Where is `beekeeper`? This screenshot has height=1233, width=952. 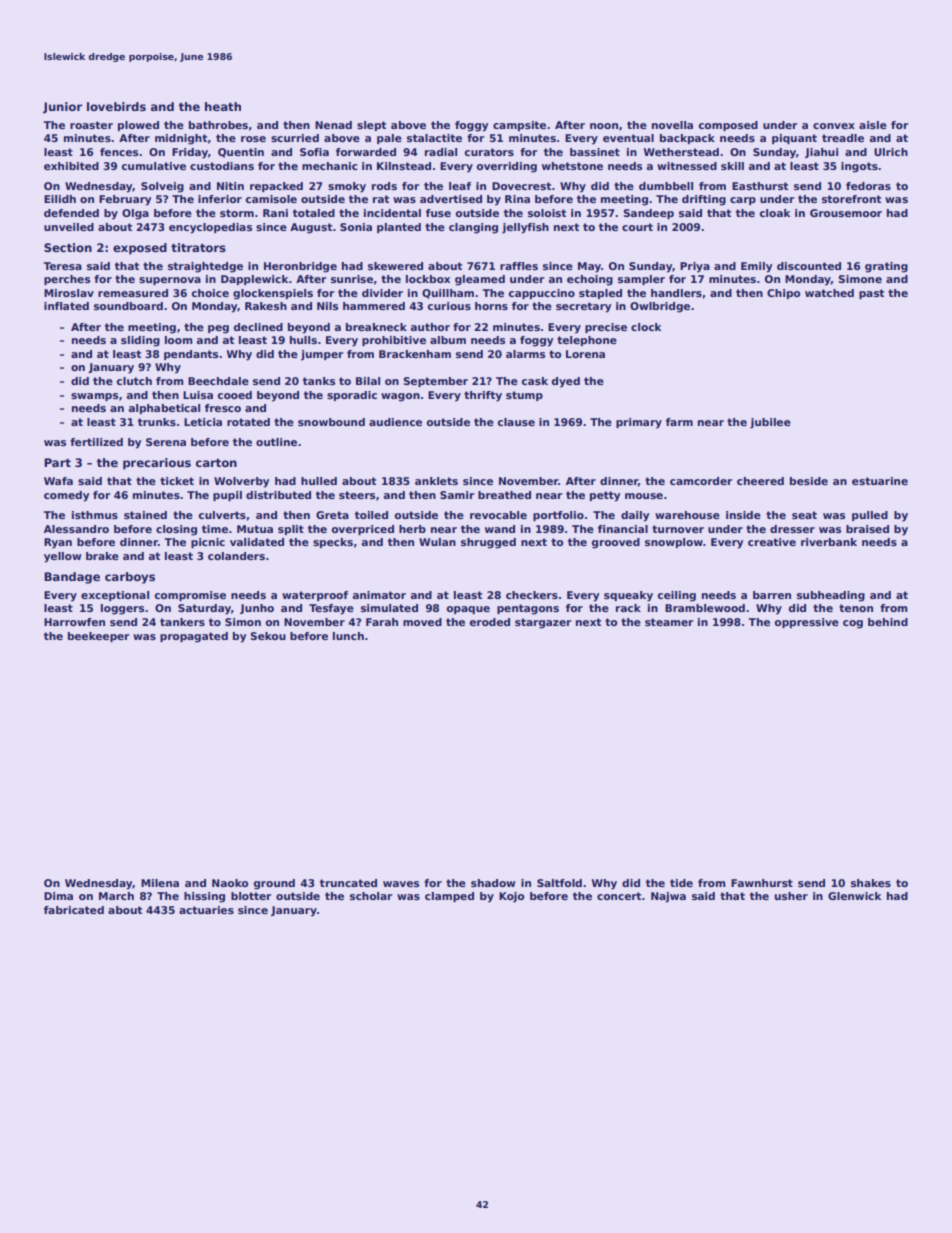 beekeeper is located at coordinates (98, 637).
